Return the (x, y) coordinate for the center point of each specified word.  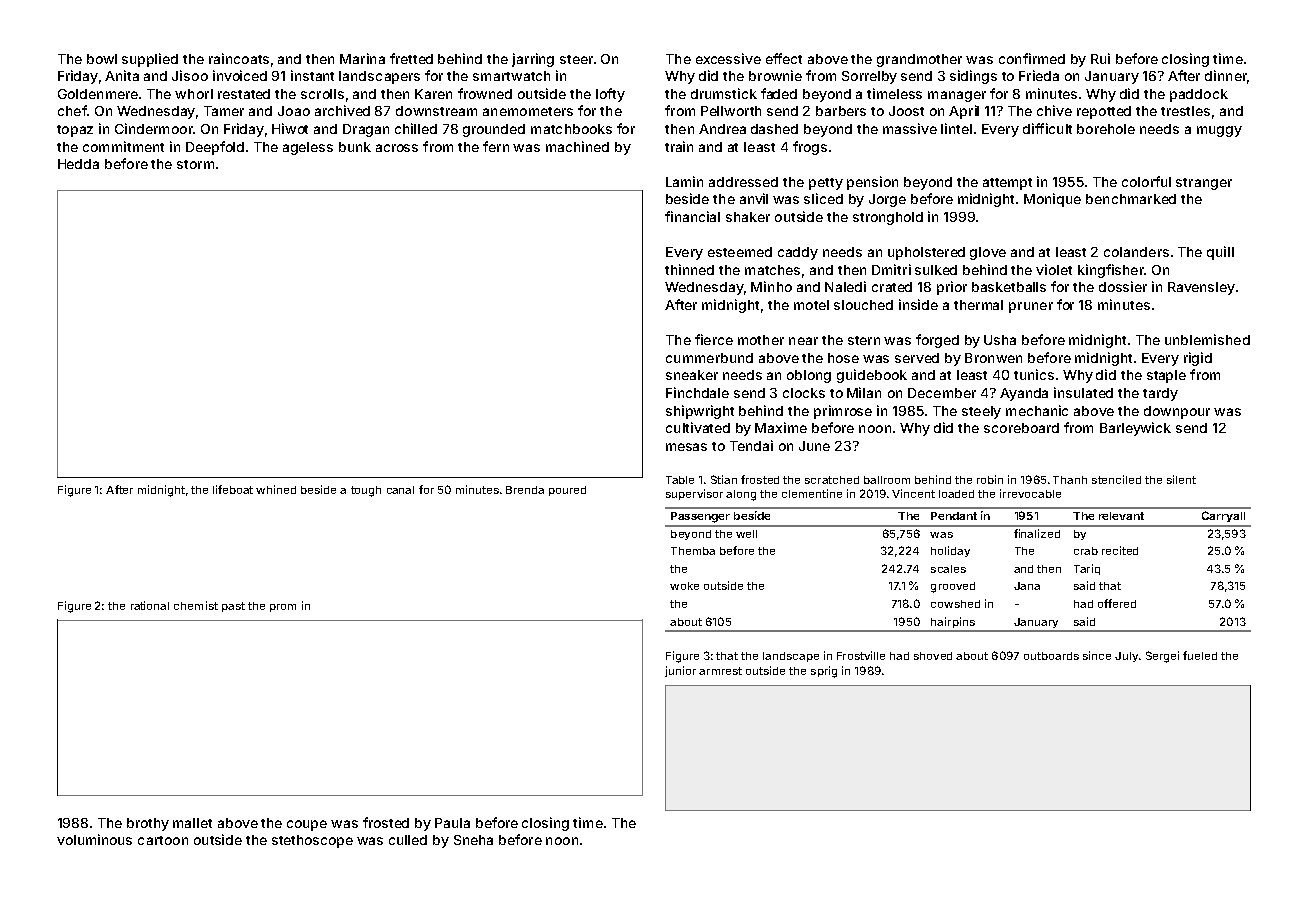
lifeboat (233, 489)
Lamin (684, 181)
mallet (192, 823)
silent (1181, 479)
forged (937, 341)
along (741, 495)
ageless (308, 148)
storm (195, 164)
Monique (1052, 200)
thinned (689, 269)
